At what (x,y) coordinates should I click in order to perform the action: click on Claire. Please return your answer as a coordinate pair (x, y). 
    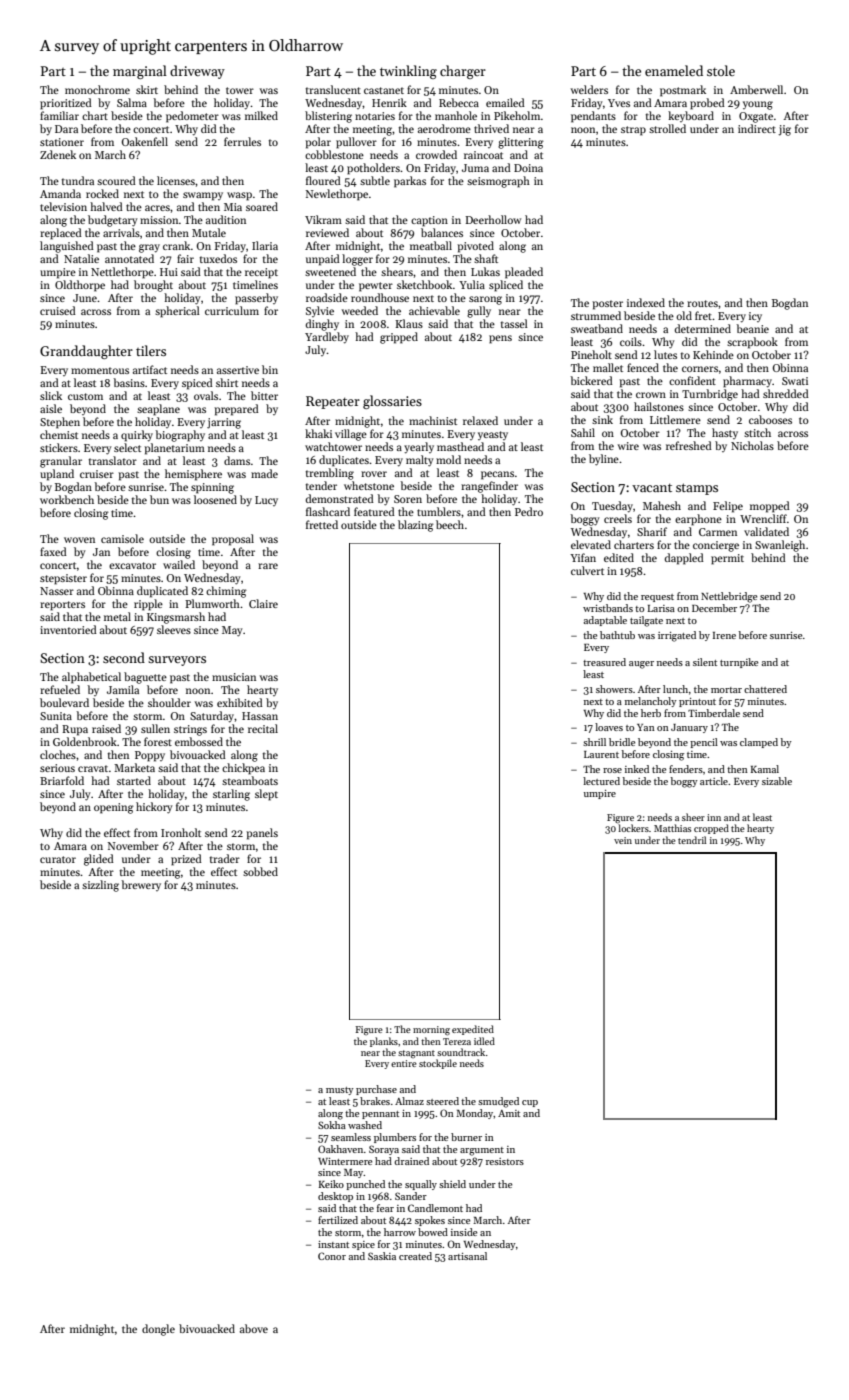
    Looking at the image, I should click on (263, 603).
